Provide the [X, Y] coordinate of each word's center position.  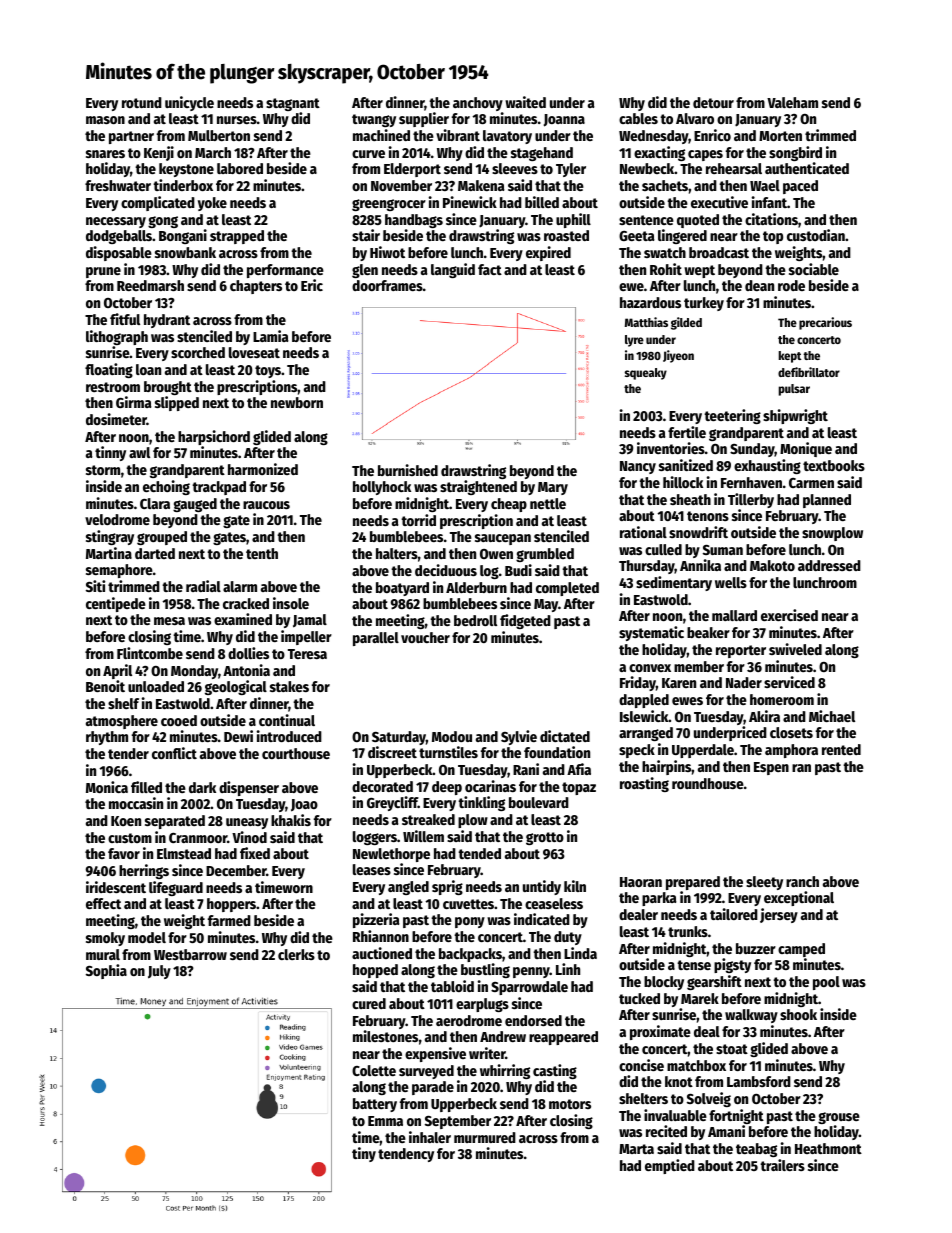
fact [490, 269]
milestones [385, 1036]
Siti [95, 586]
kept [790, 357]
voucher [425, 637]
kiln [575, 886]
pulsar [794, 390]
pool [826, 983]
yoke [212, 204]
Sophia [106, 971]
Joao [304, 805]
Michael [832, 716]
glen [365, 271]
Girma [134, 402]
